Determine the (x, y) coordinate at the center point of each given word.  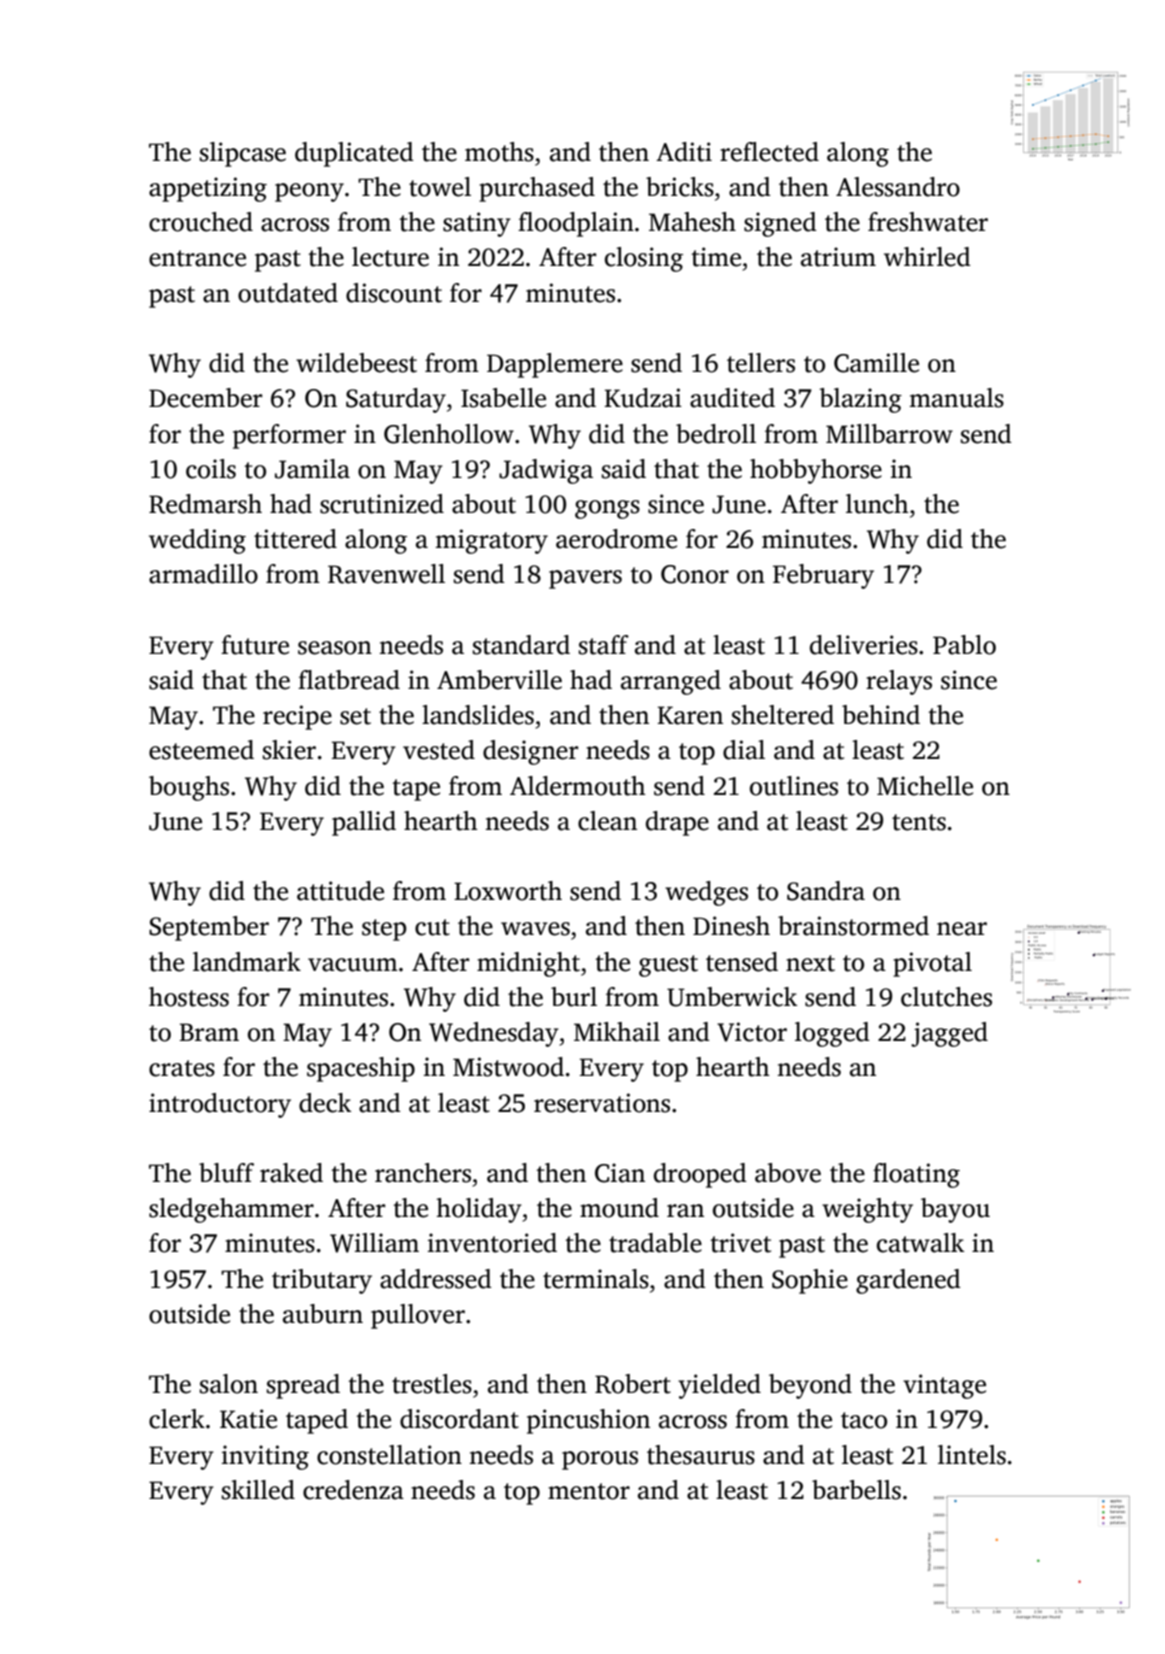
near (962, 929)
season (335, 648)
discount (394, 293)
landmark (247, 962)
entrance (197, 258)
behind (881, 715)
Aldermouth (577, 786)
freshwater (928, 222)
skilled (258, 1490)
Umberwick (732, 997)
